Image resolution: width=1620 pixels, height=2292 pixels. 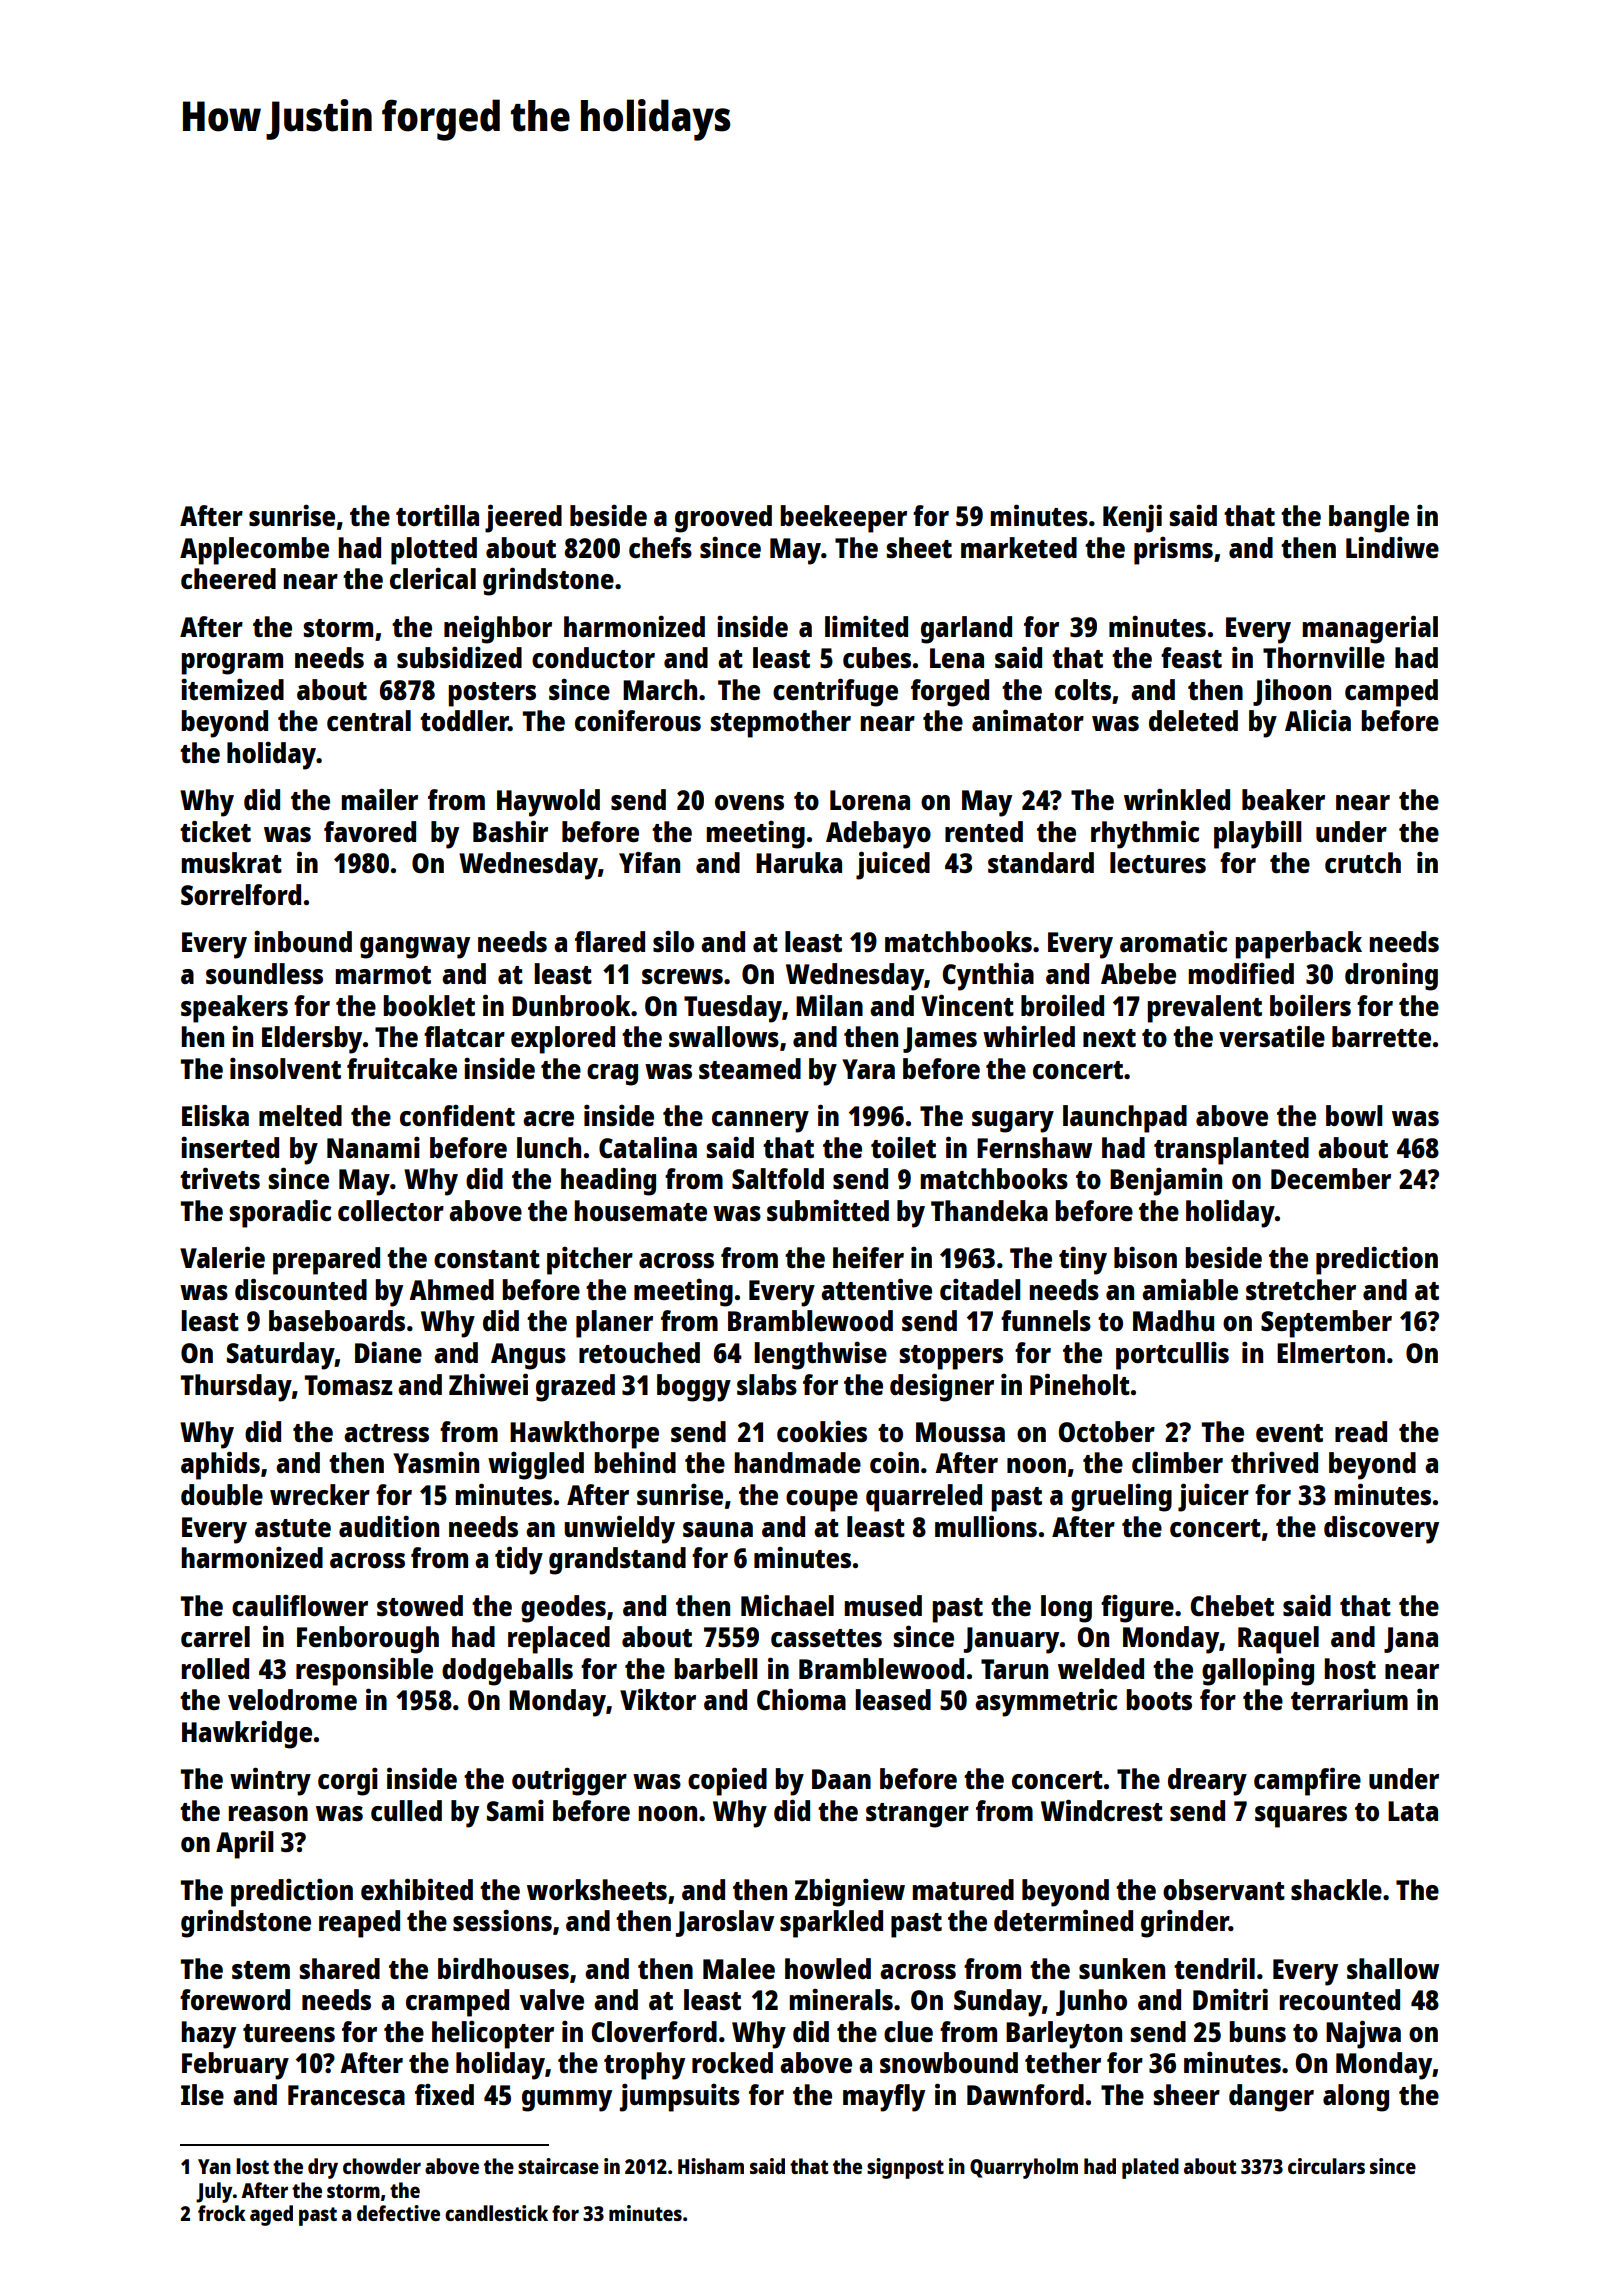 I want to click on stoppers, so click(x=951, y=1357).
